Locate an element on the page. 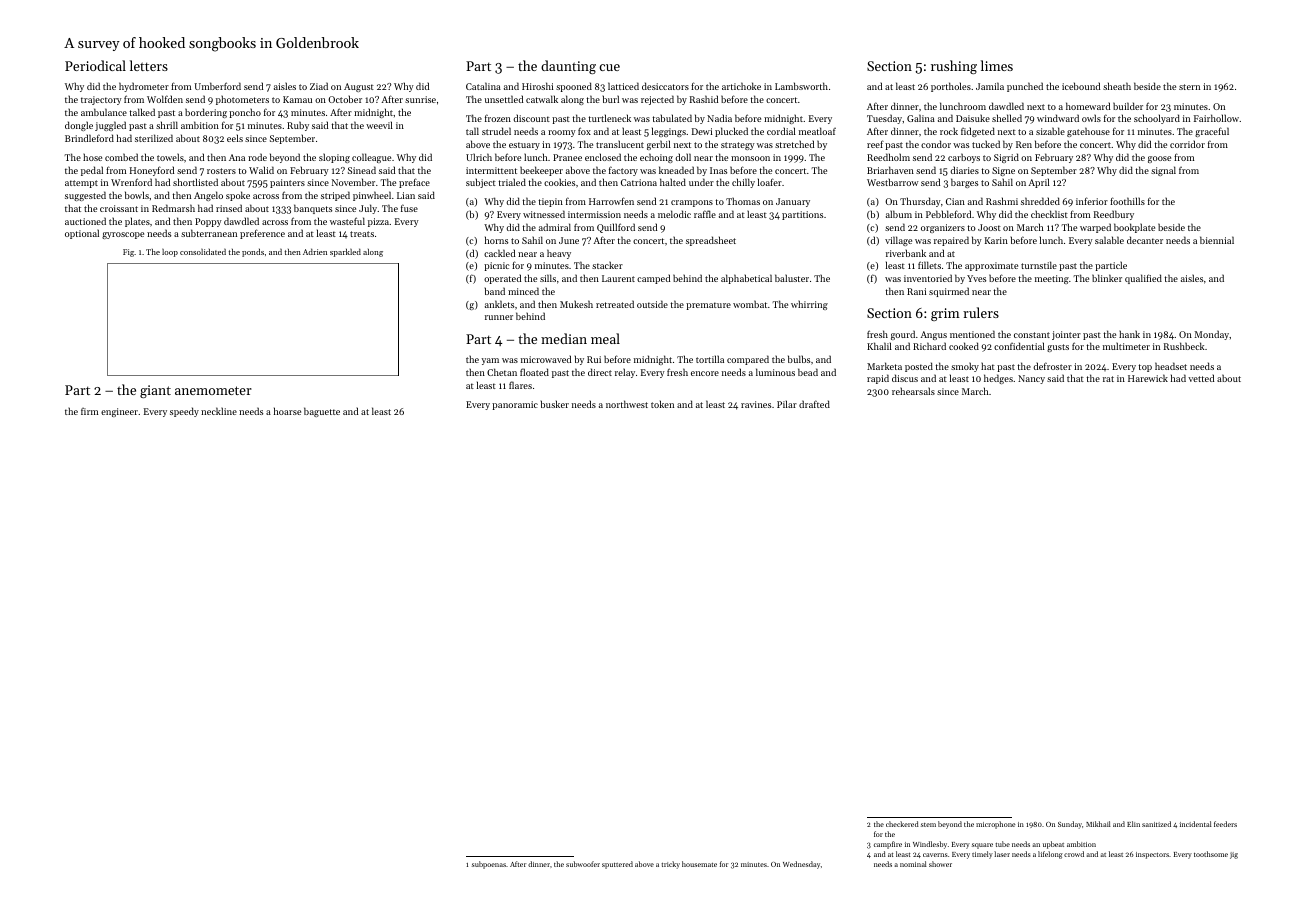 The height and width of the document is (924, 1308). Periodical is located at coordinates (95, 65).
